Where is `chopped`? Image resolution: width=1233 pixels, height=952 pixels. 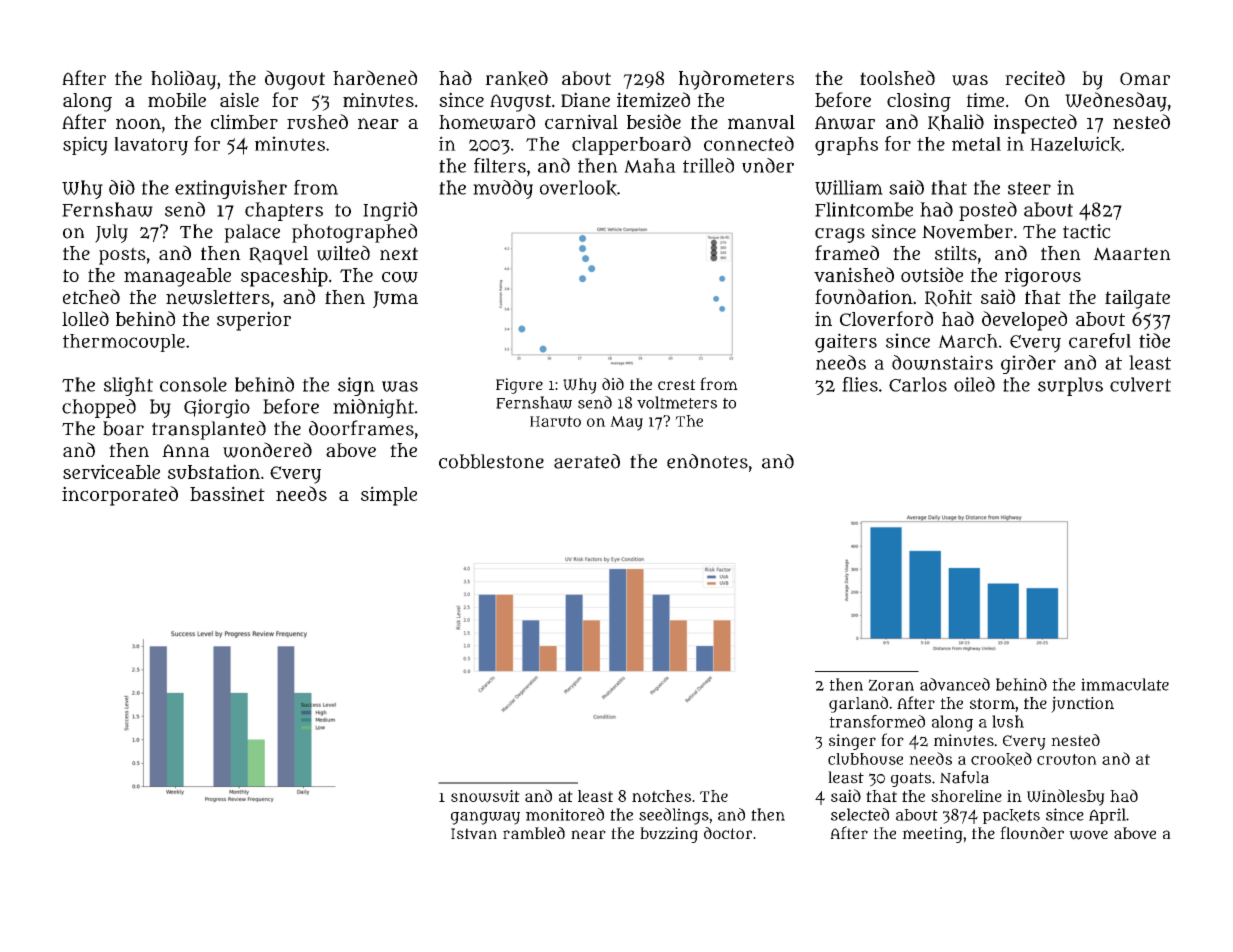 chopped is located at coordinates (99, 408).
